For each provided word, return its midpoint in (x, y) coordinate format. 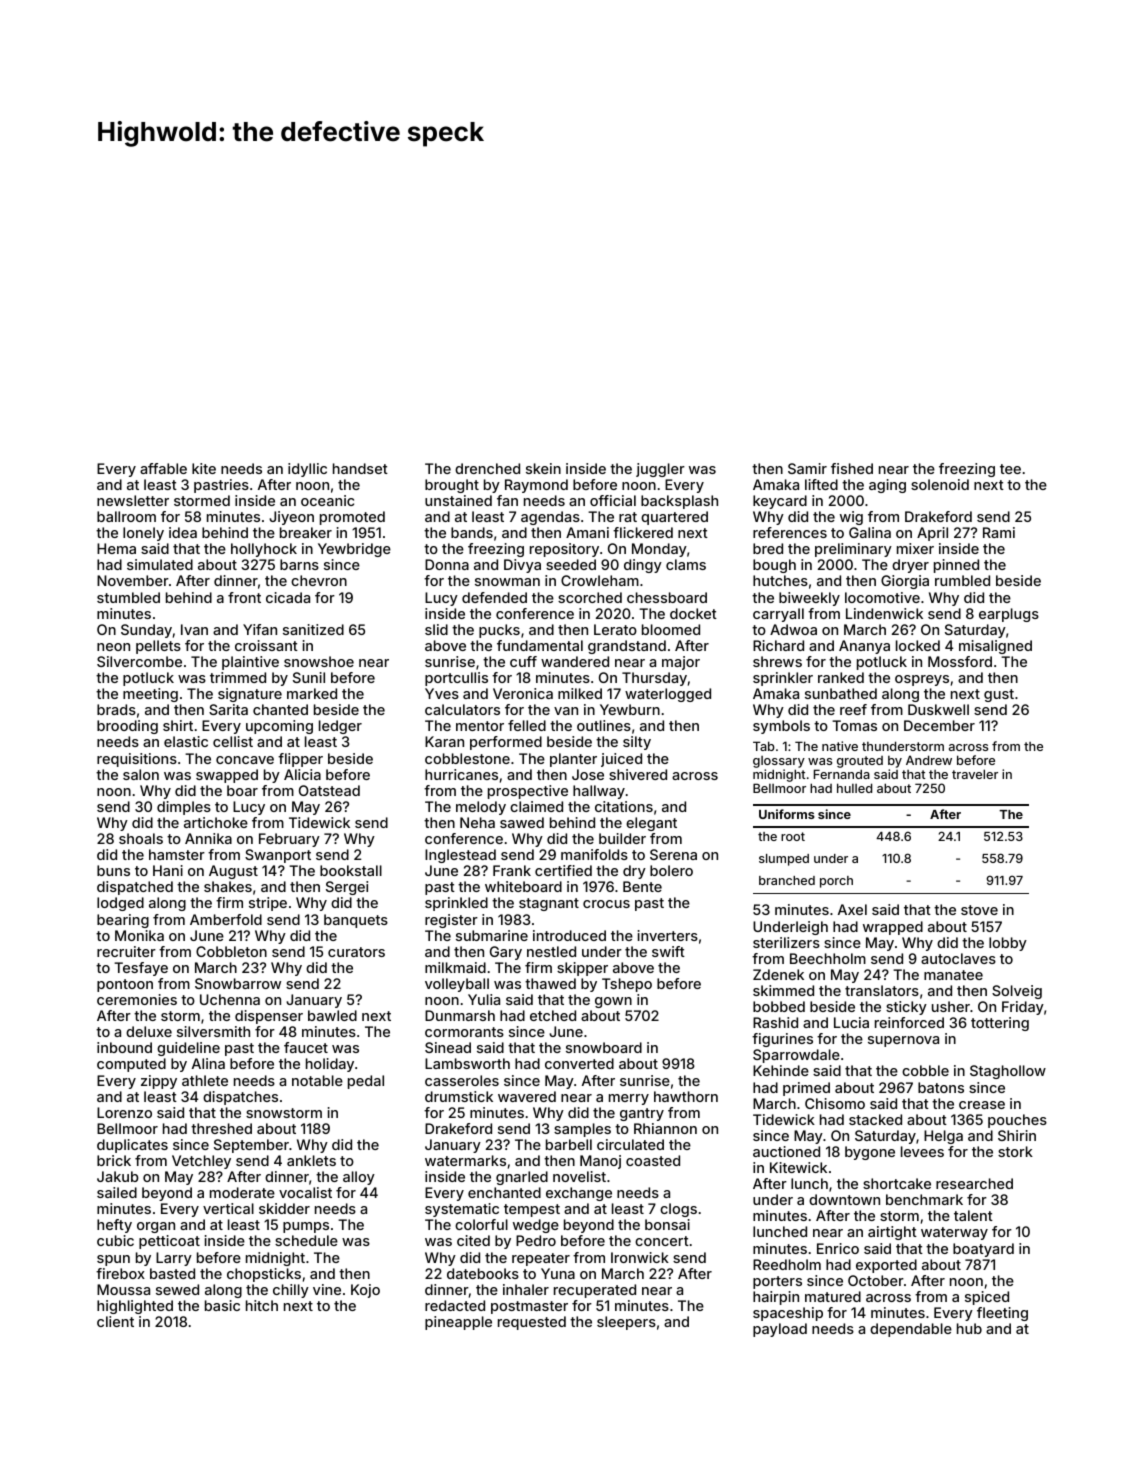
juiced (621, 760)
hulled (854, 788)
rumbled (962, 580)
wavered (527, 1096)
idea (183, 532)
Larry (174, 1259)
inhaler (526, 1289)
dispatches (240, 1098)
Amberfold (226, 919)
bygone (870, 1153)
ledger (340, 727)
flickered (643, 532)
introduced (569, 935)
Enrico (838, 1248)
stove (979, 910)
